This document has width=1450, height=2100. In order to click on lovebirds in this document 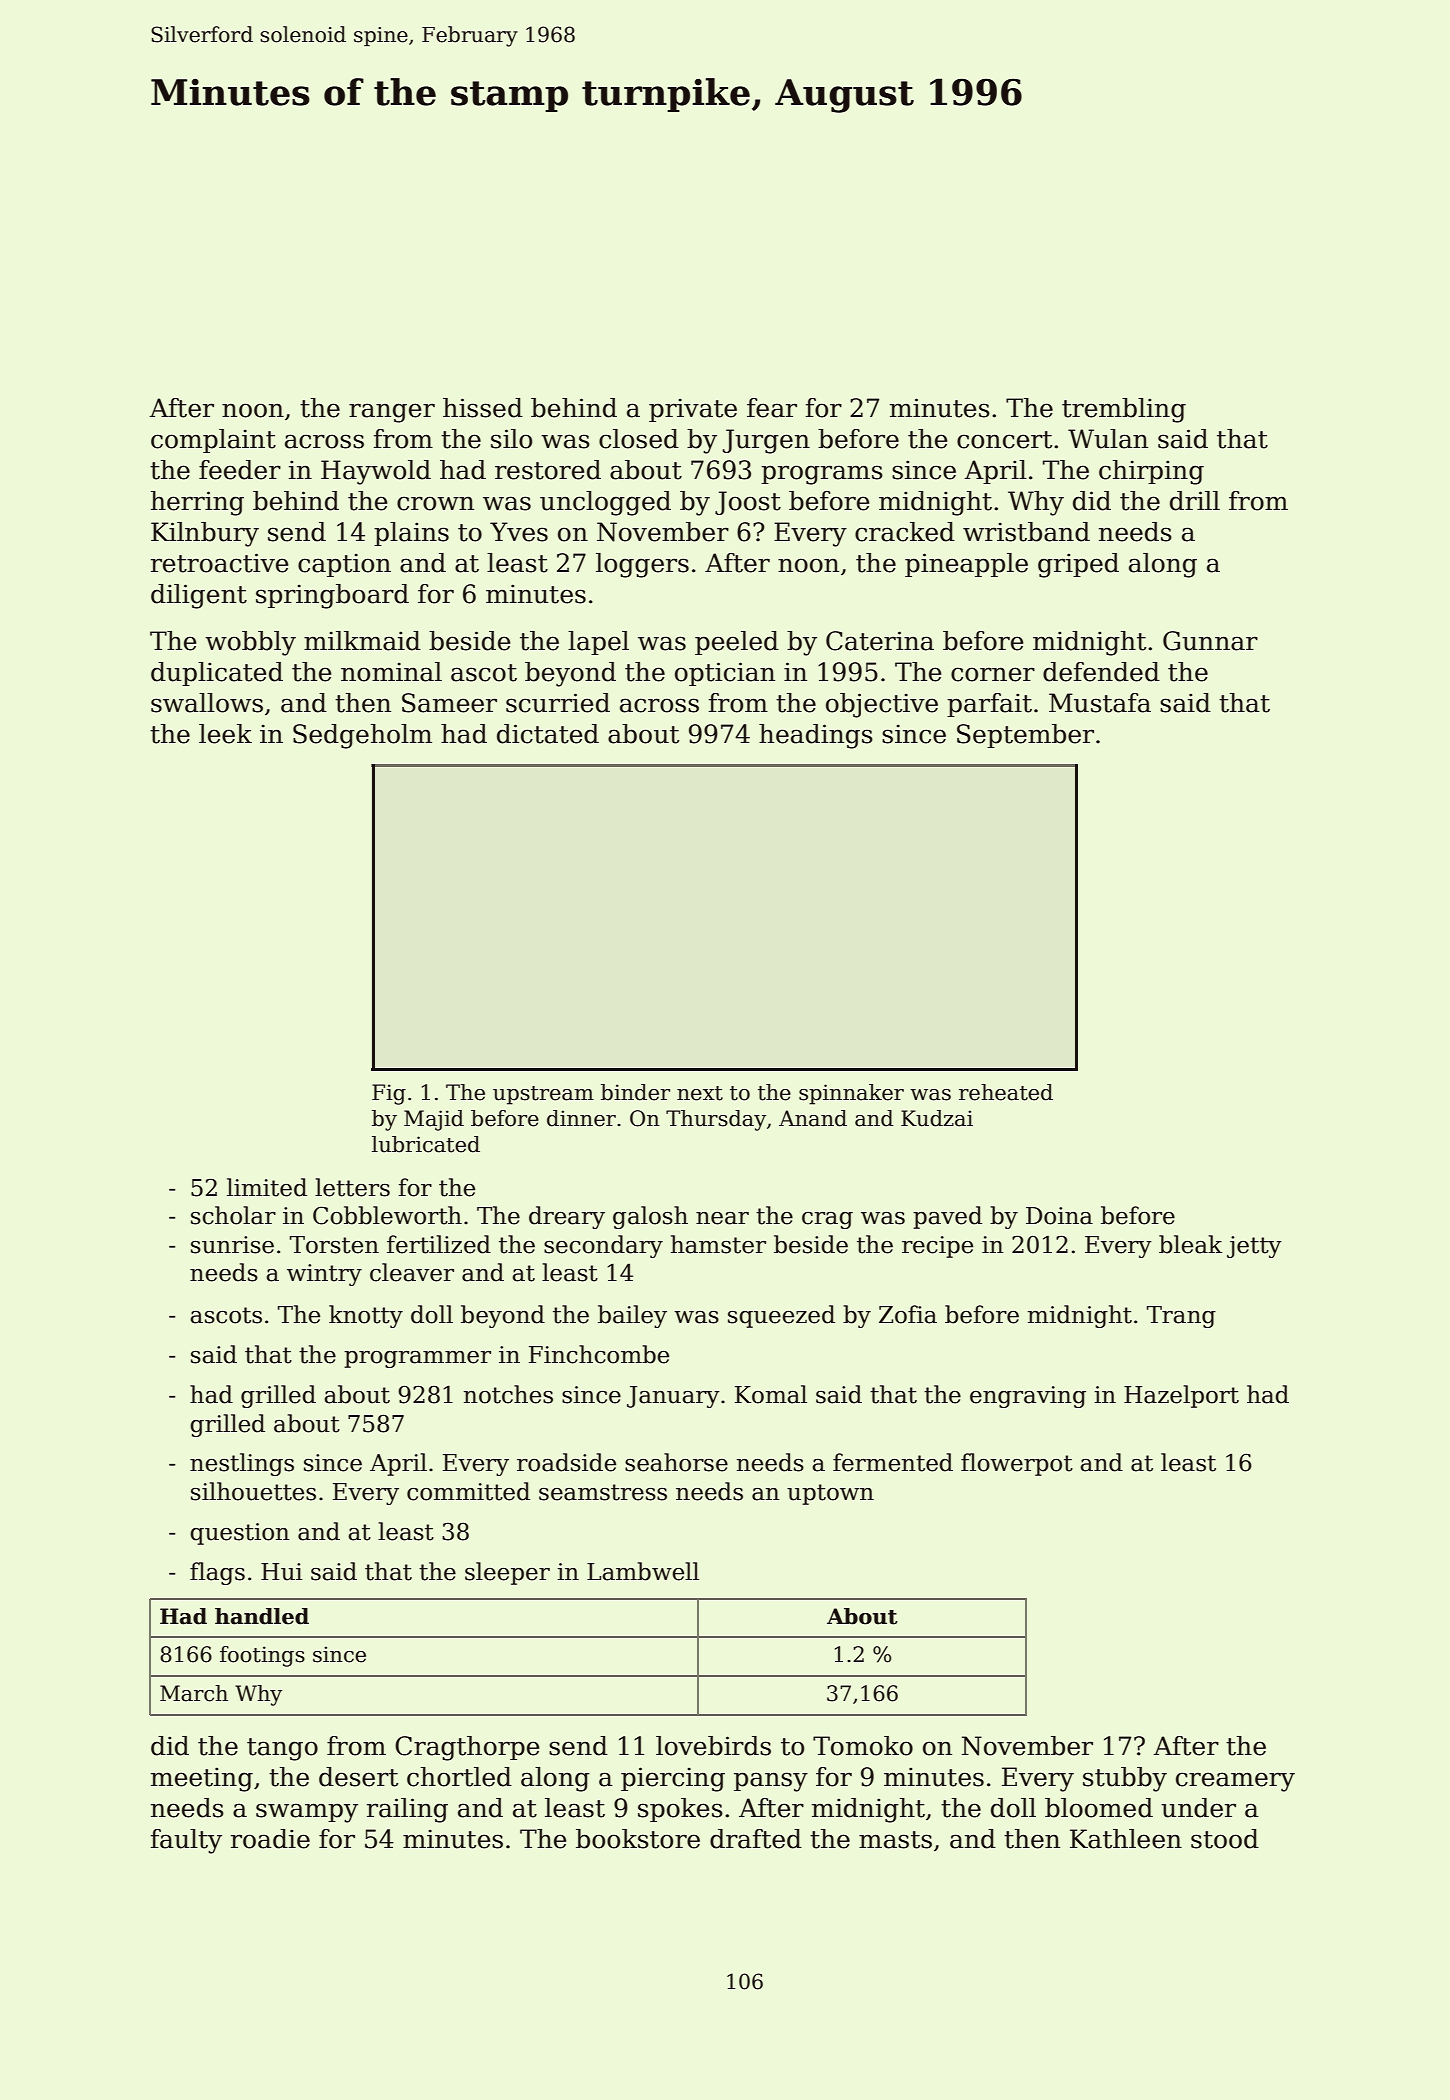, I will do `click(713, 1746)`.
